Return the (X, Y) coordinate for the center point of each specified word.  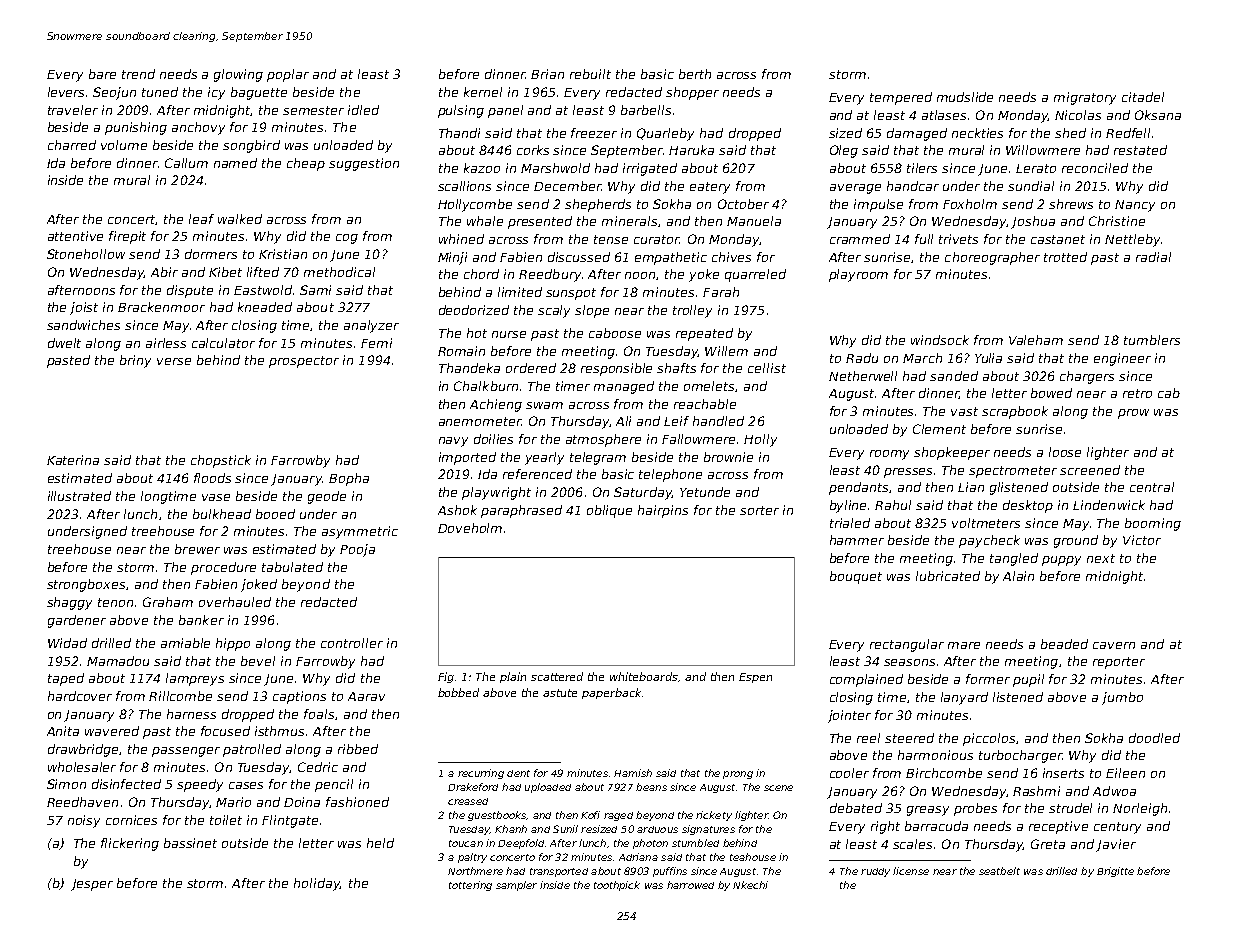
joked (259, 585)
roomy (889, 455)
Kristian (283, 254)
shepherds (598, 205)
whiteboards (644, 676)
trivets (958, 239)
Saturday (643, 493)
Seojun (114, 93)
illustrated (79, 496)
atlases (944, 115)
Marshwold (555, 168)
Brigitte (1115, 872)
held (380, 843)
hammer (857, 540)
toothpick (617, 886)
